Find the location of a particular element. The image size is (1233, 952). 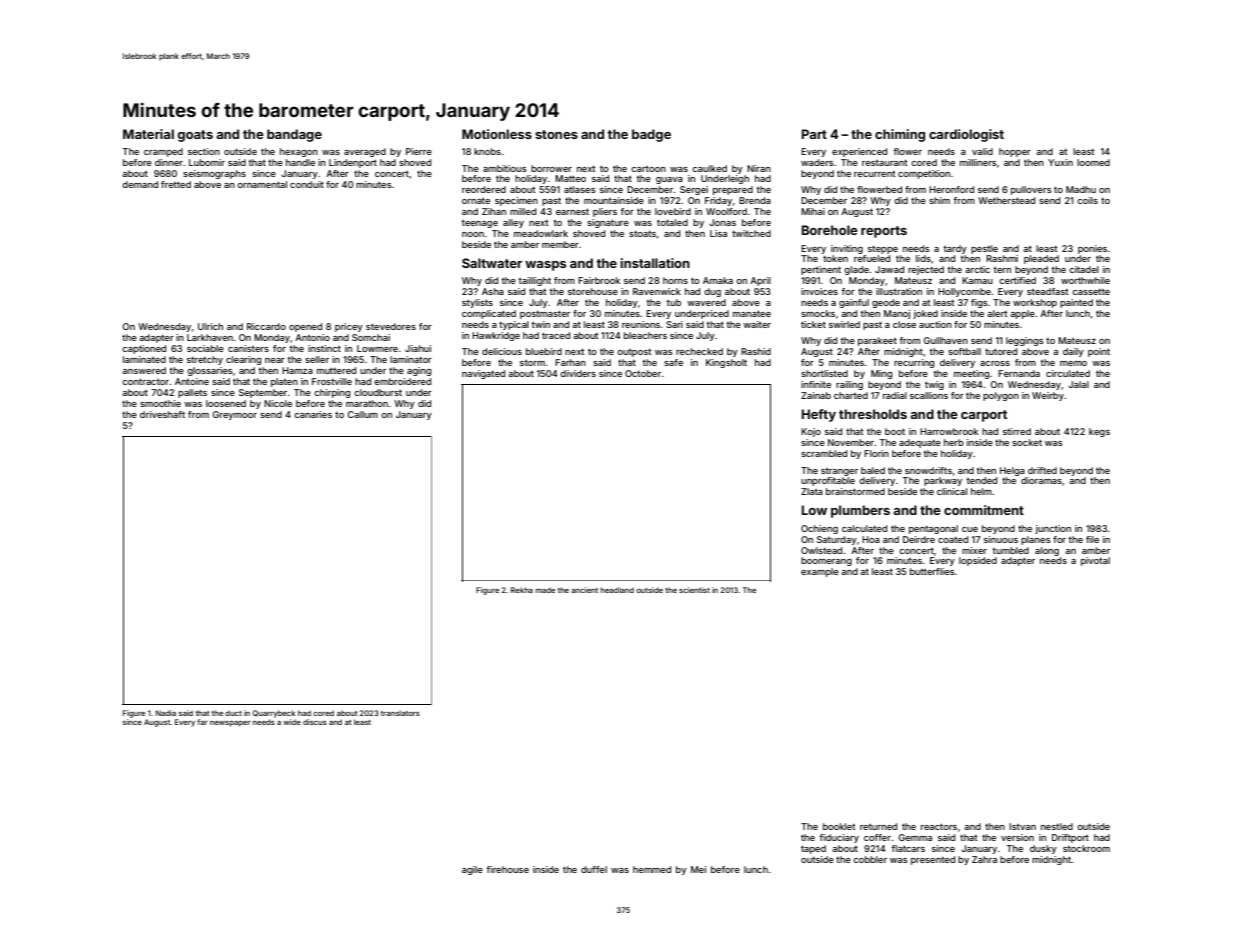

returned is located at coordinates (878, 826).
